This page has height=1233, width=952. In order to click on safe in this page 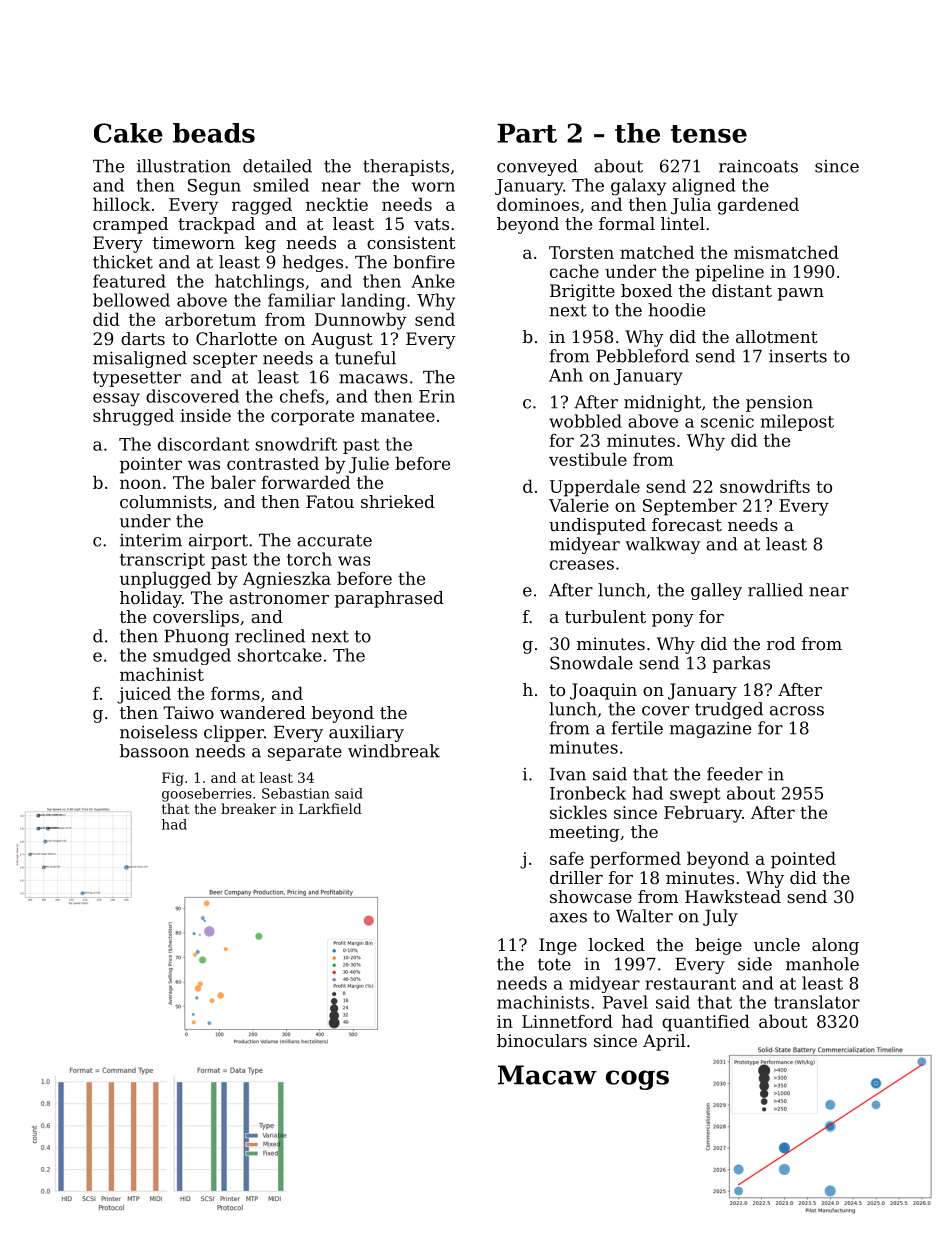, I will do `click(567, 858)`.
